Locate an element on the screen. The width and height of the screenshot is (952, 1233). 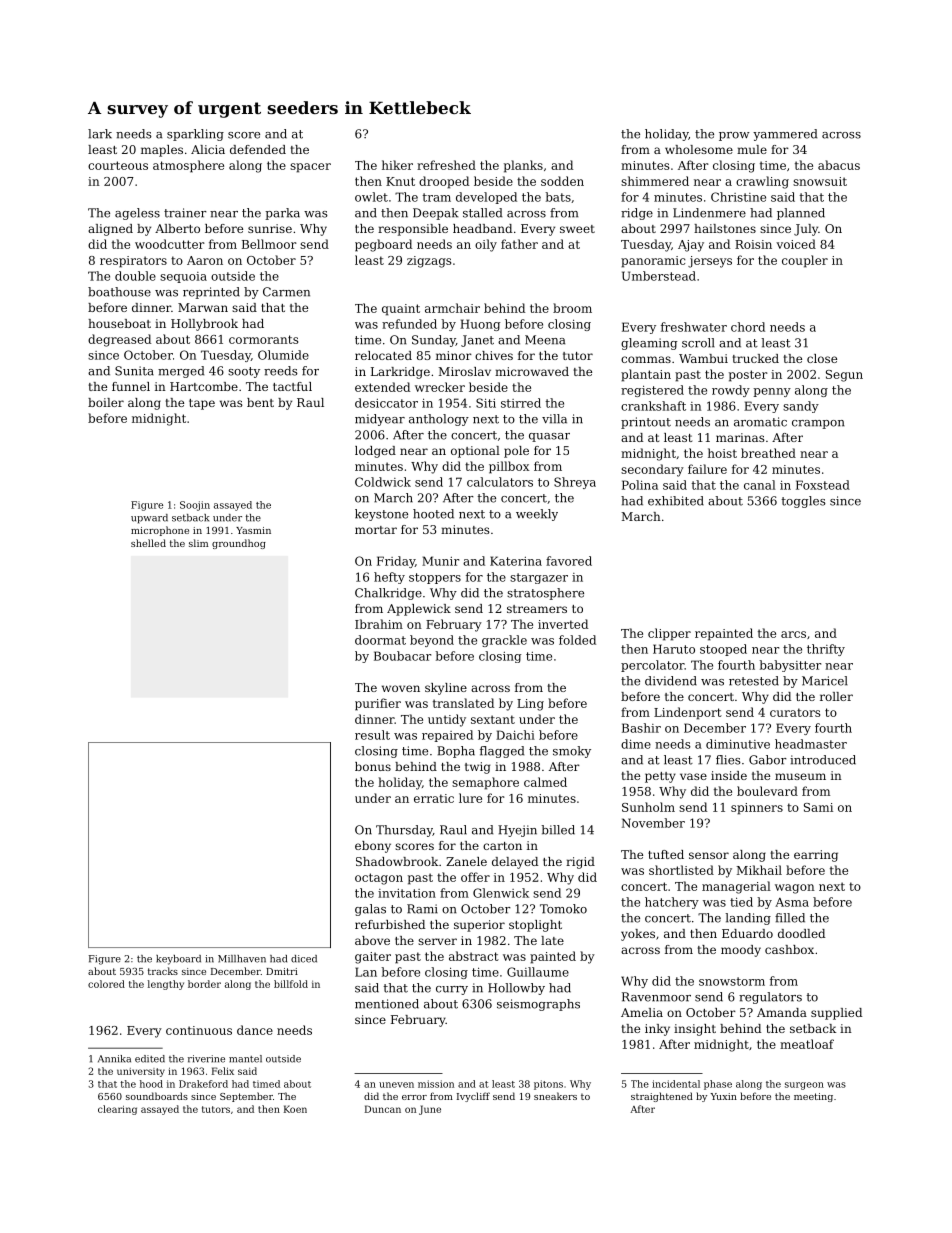
groundhog is located at coordinates (239, 544).
